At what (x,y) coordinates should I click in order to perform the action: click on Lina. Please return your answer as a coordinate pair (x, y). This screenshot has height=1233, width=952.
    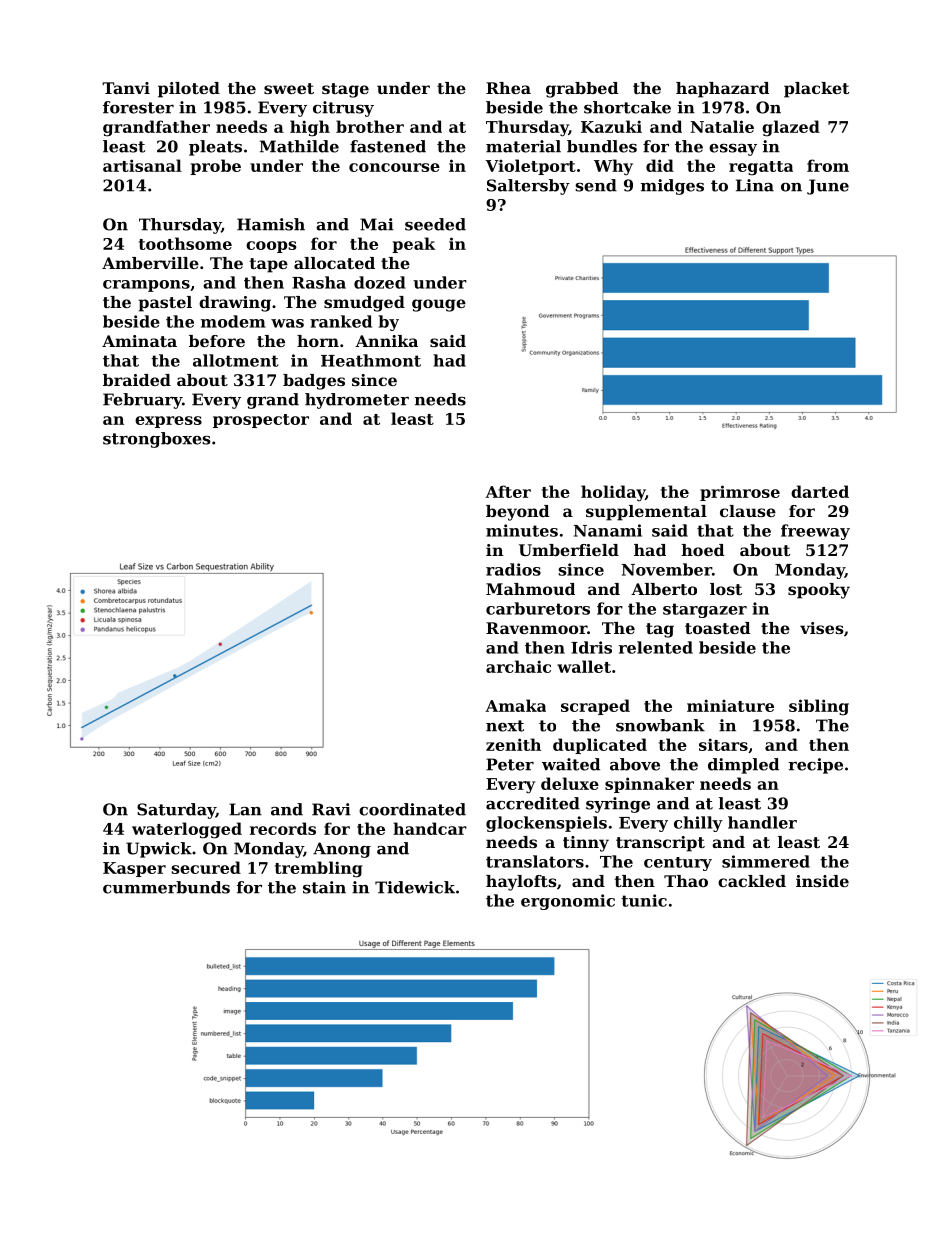
    Looking at the image, I should click on (755, 185).
